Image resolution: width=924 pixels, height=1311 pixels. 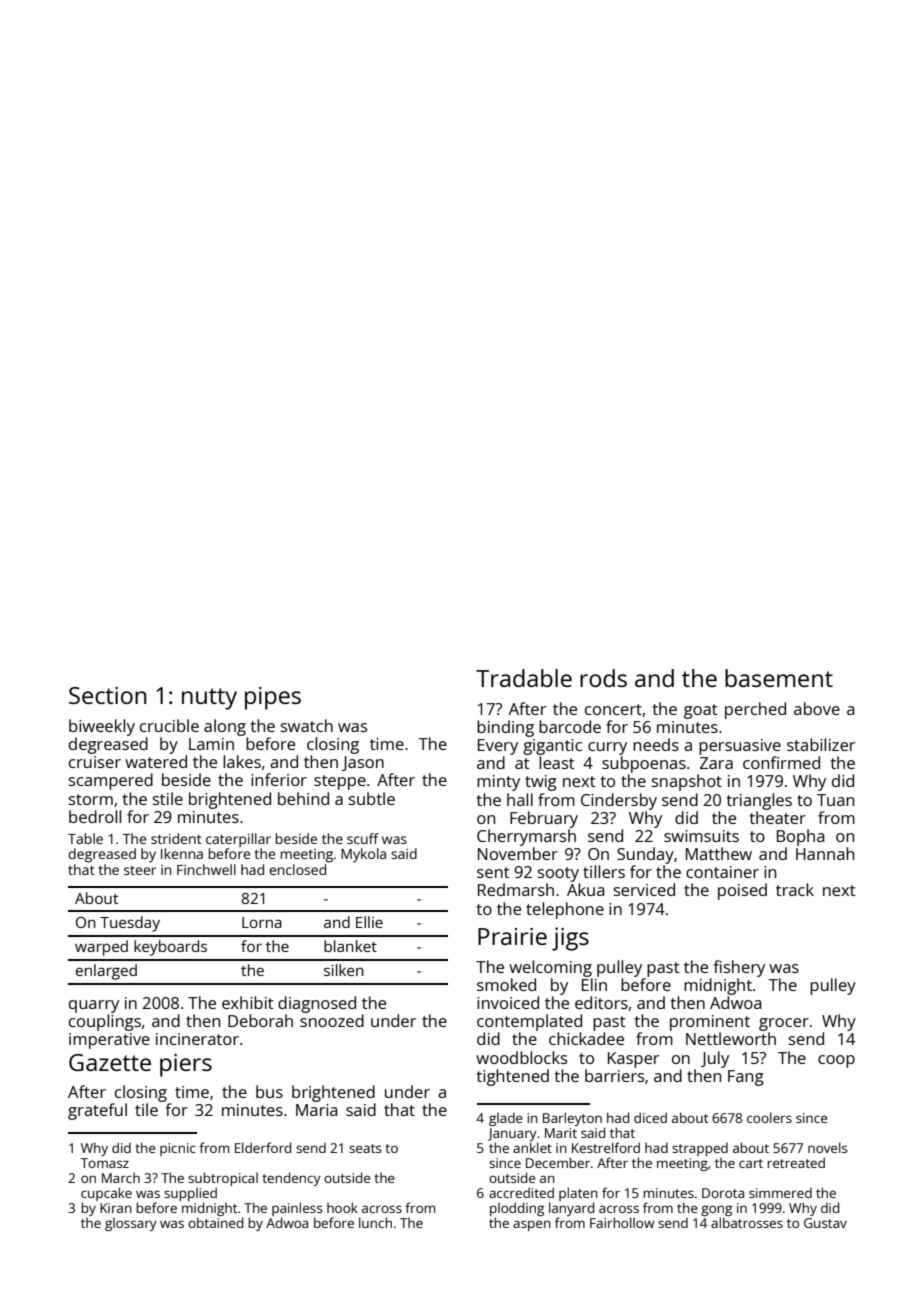 What do you see at coordinates (269, 1091) in the screenshot?
I see `bus` at bounding box center [269, 1091].
